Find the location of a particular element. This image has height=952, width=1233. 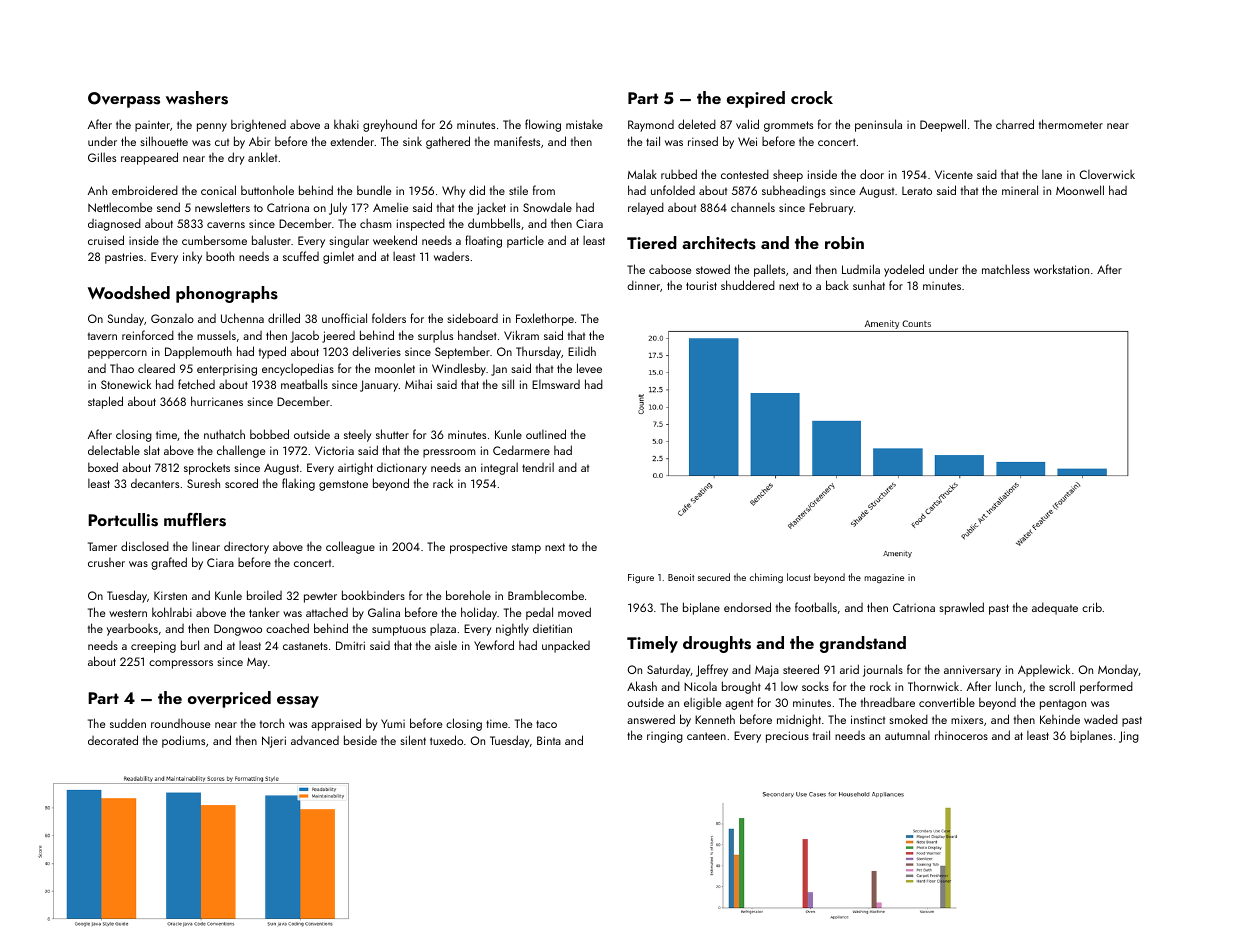

Jing is located at coordinates (1129, 737).
